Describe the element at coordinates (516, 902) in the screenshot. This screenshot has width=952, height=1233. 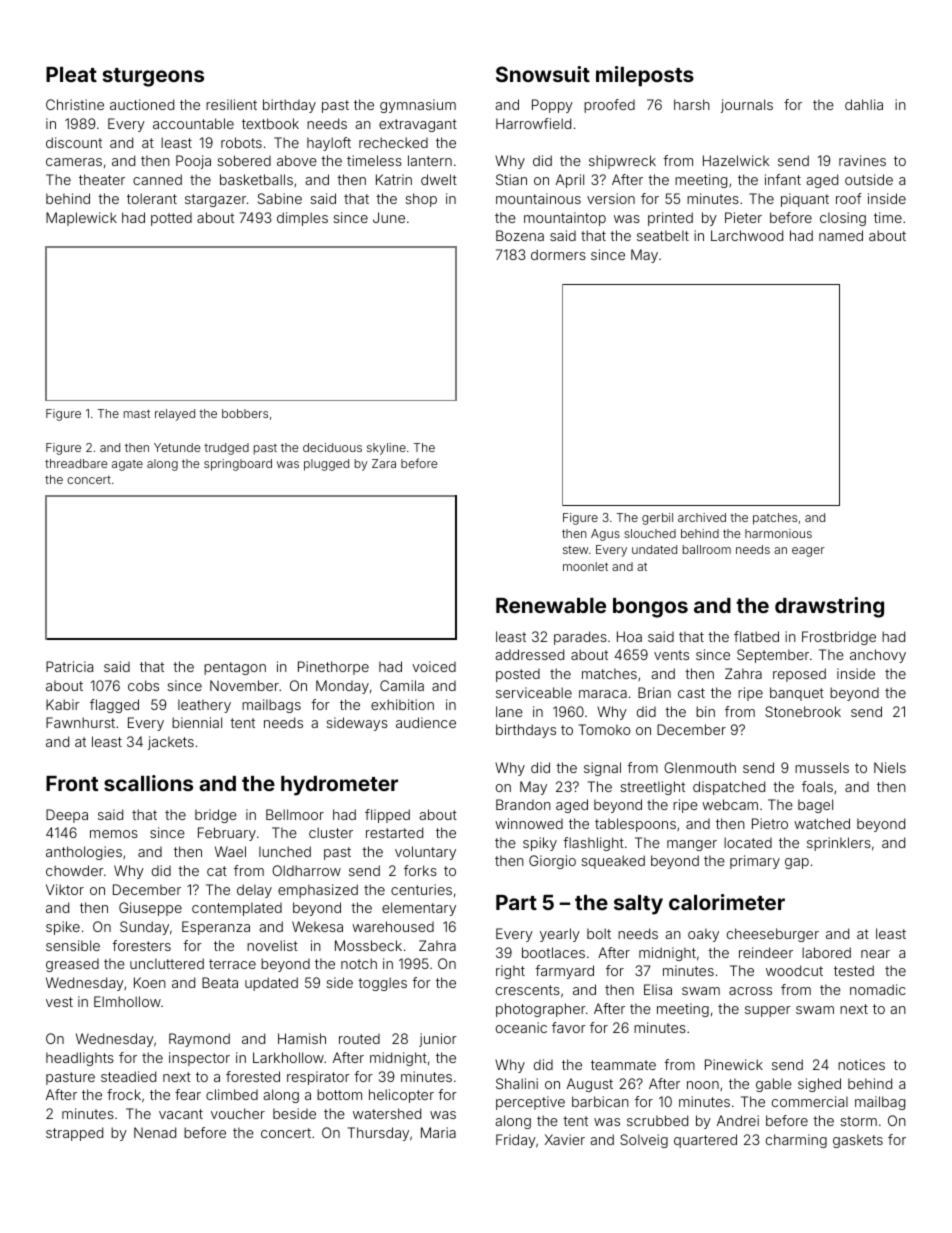
I see `Part` at that location.
